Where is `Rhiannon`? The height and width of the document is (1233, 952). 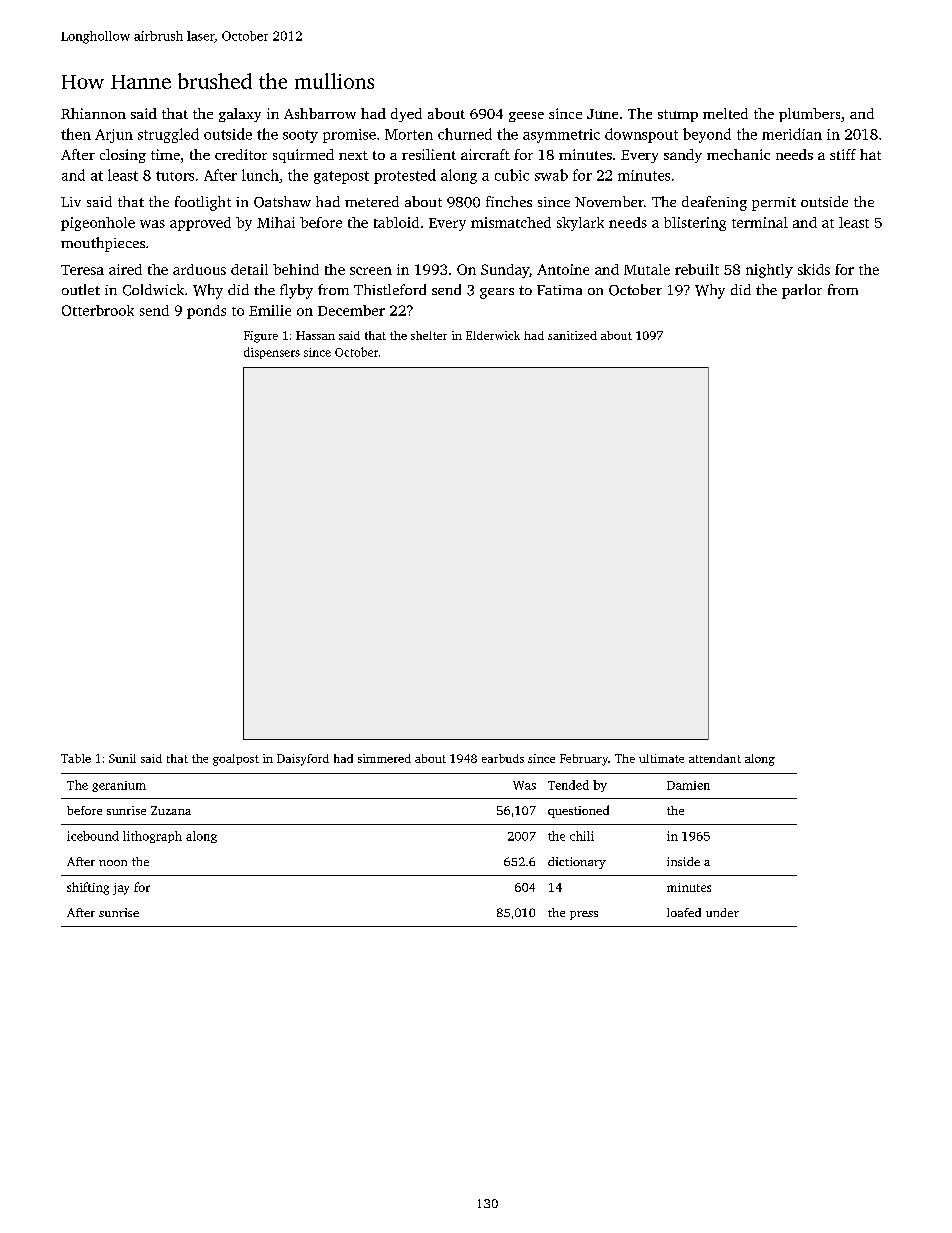 Rhiannon is located at coordinates (93, 113).
